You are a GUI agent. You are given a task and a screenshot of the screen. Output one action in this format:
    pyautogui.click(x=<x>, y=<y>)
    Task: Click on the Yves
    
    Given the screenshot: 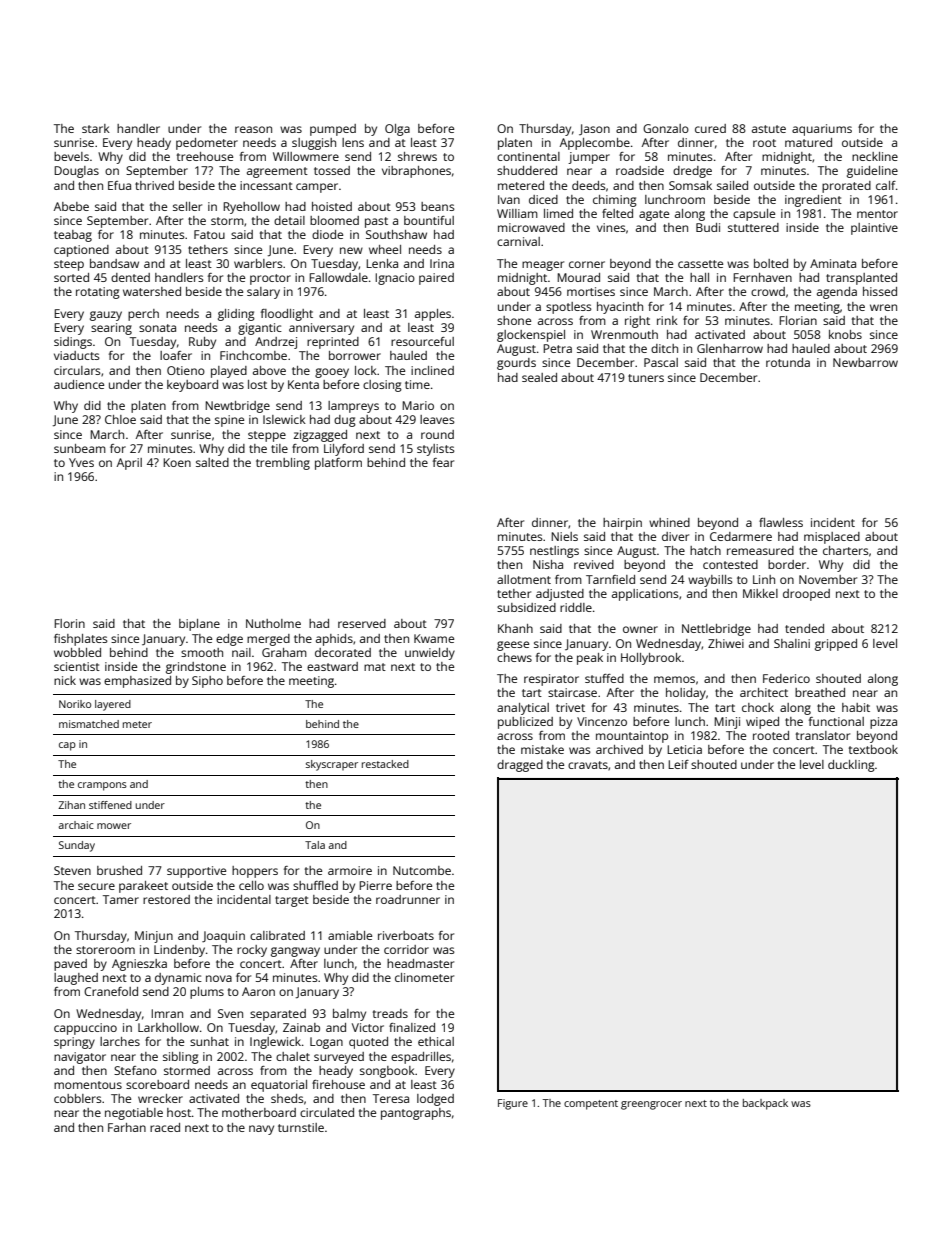 What is the action you would take?
    pyautogui.click(x=81, y=462)
